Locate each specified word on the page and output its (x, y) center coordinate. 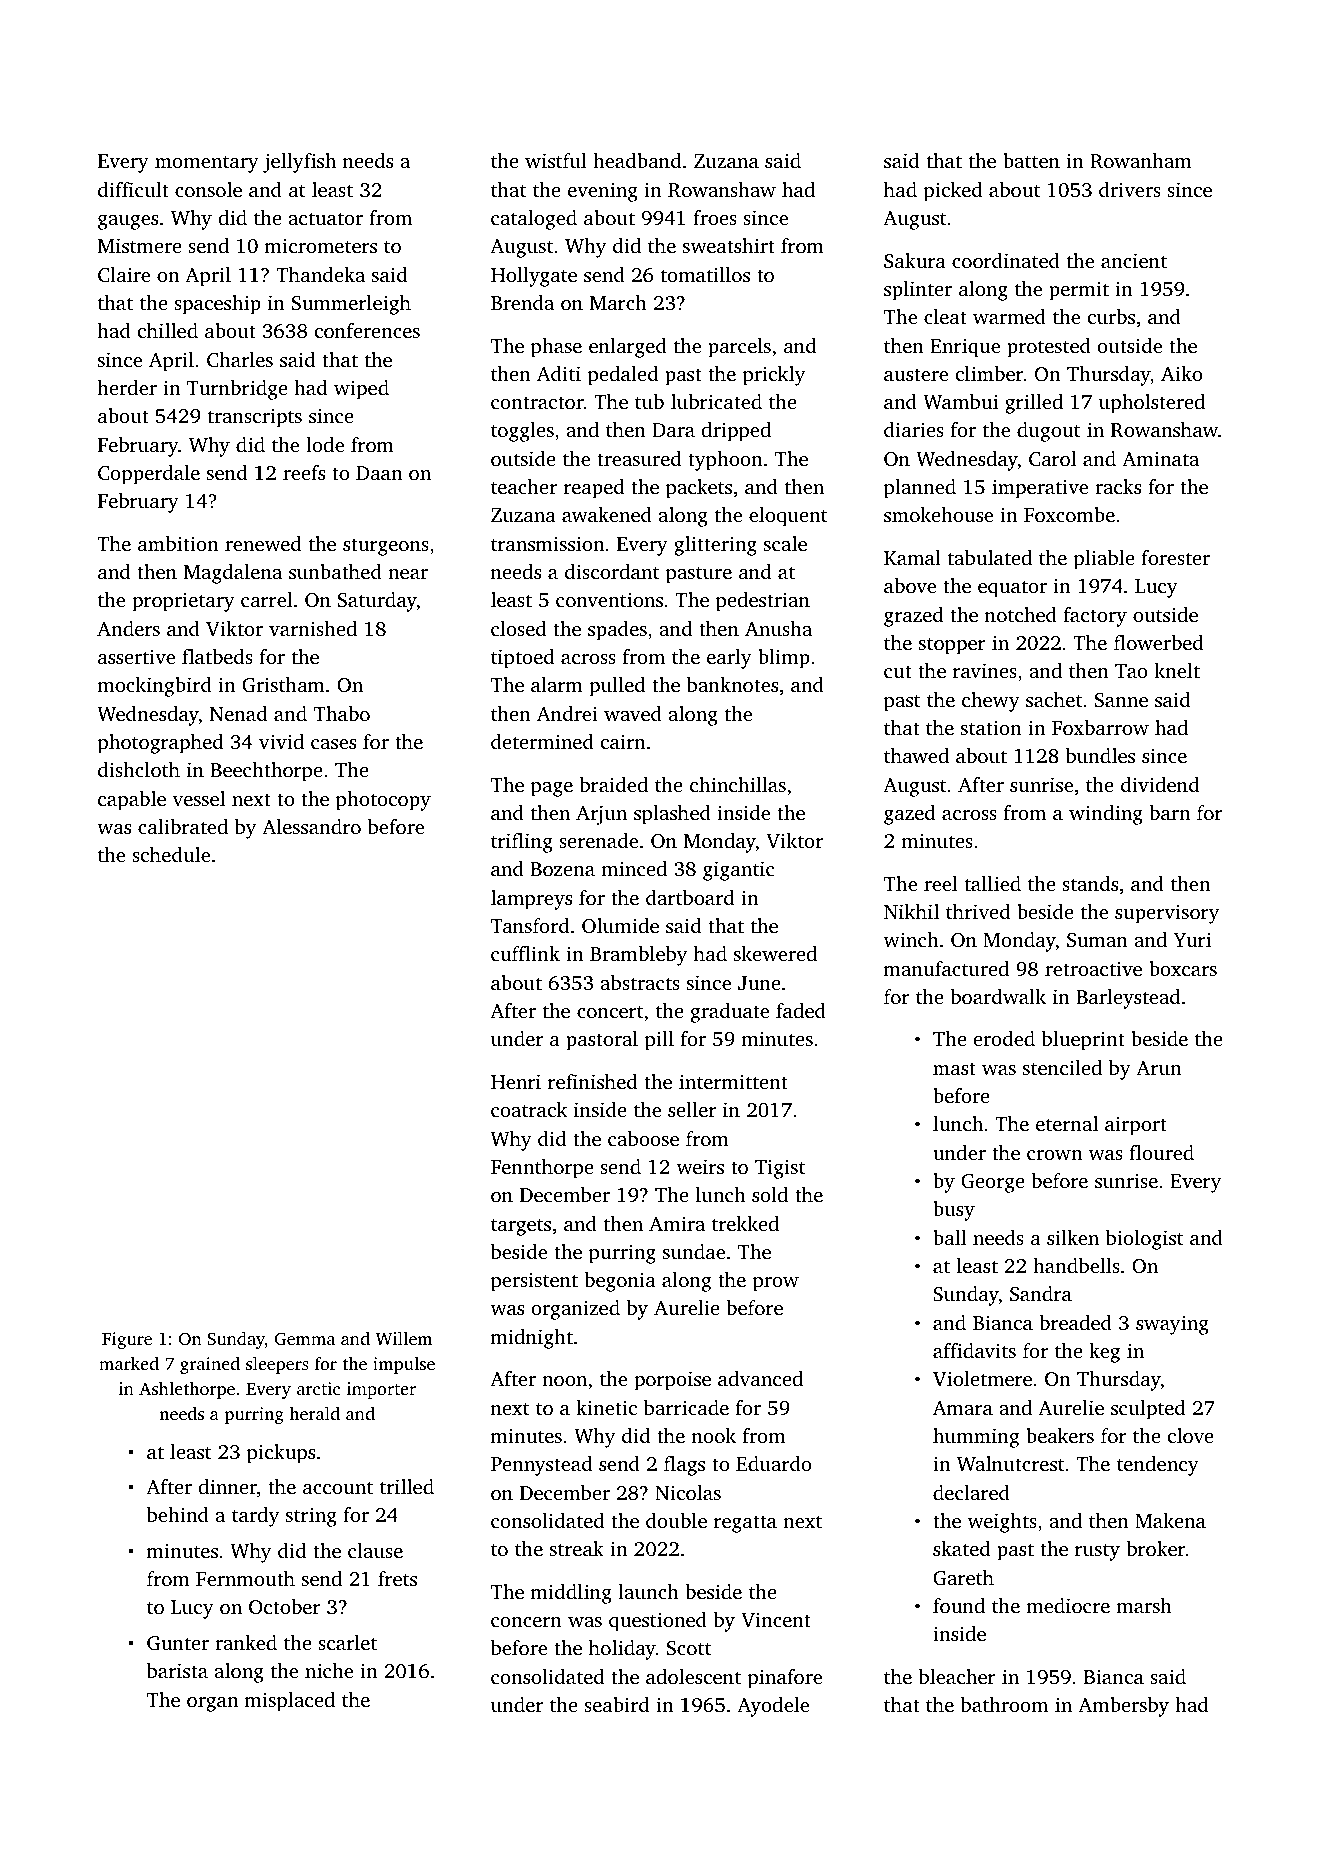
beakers (1060, 1435)
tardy (255, 1517)
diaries (914, 429)
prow (776, 1284)
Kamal (912, 557)
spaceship (217, 305)
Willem (404, 1338)
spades (617, 631)
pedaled (623, 376)
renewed (263, 543)
